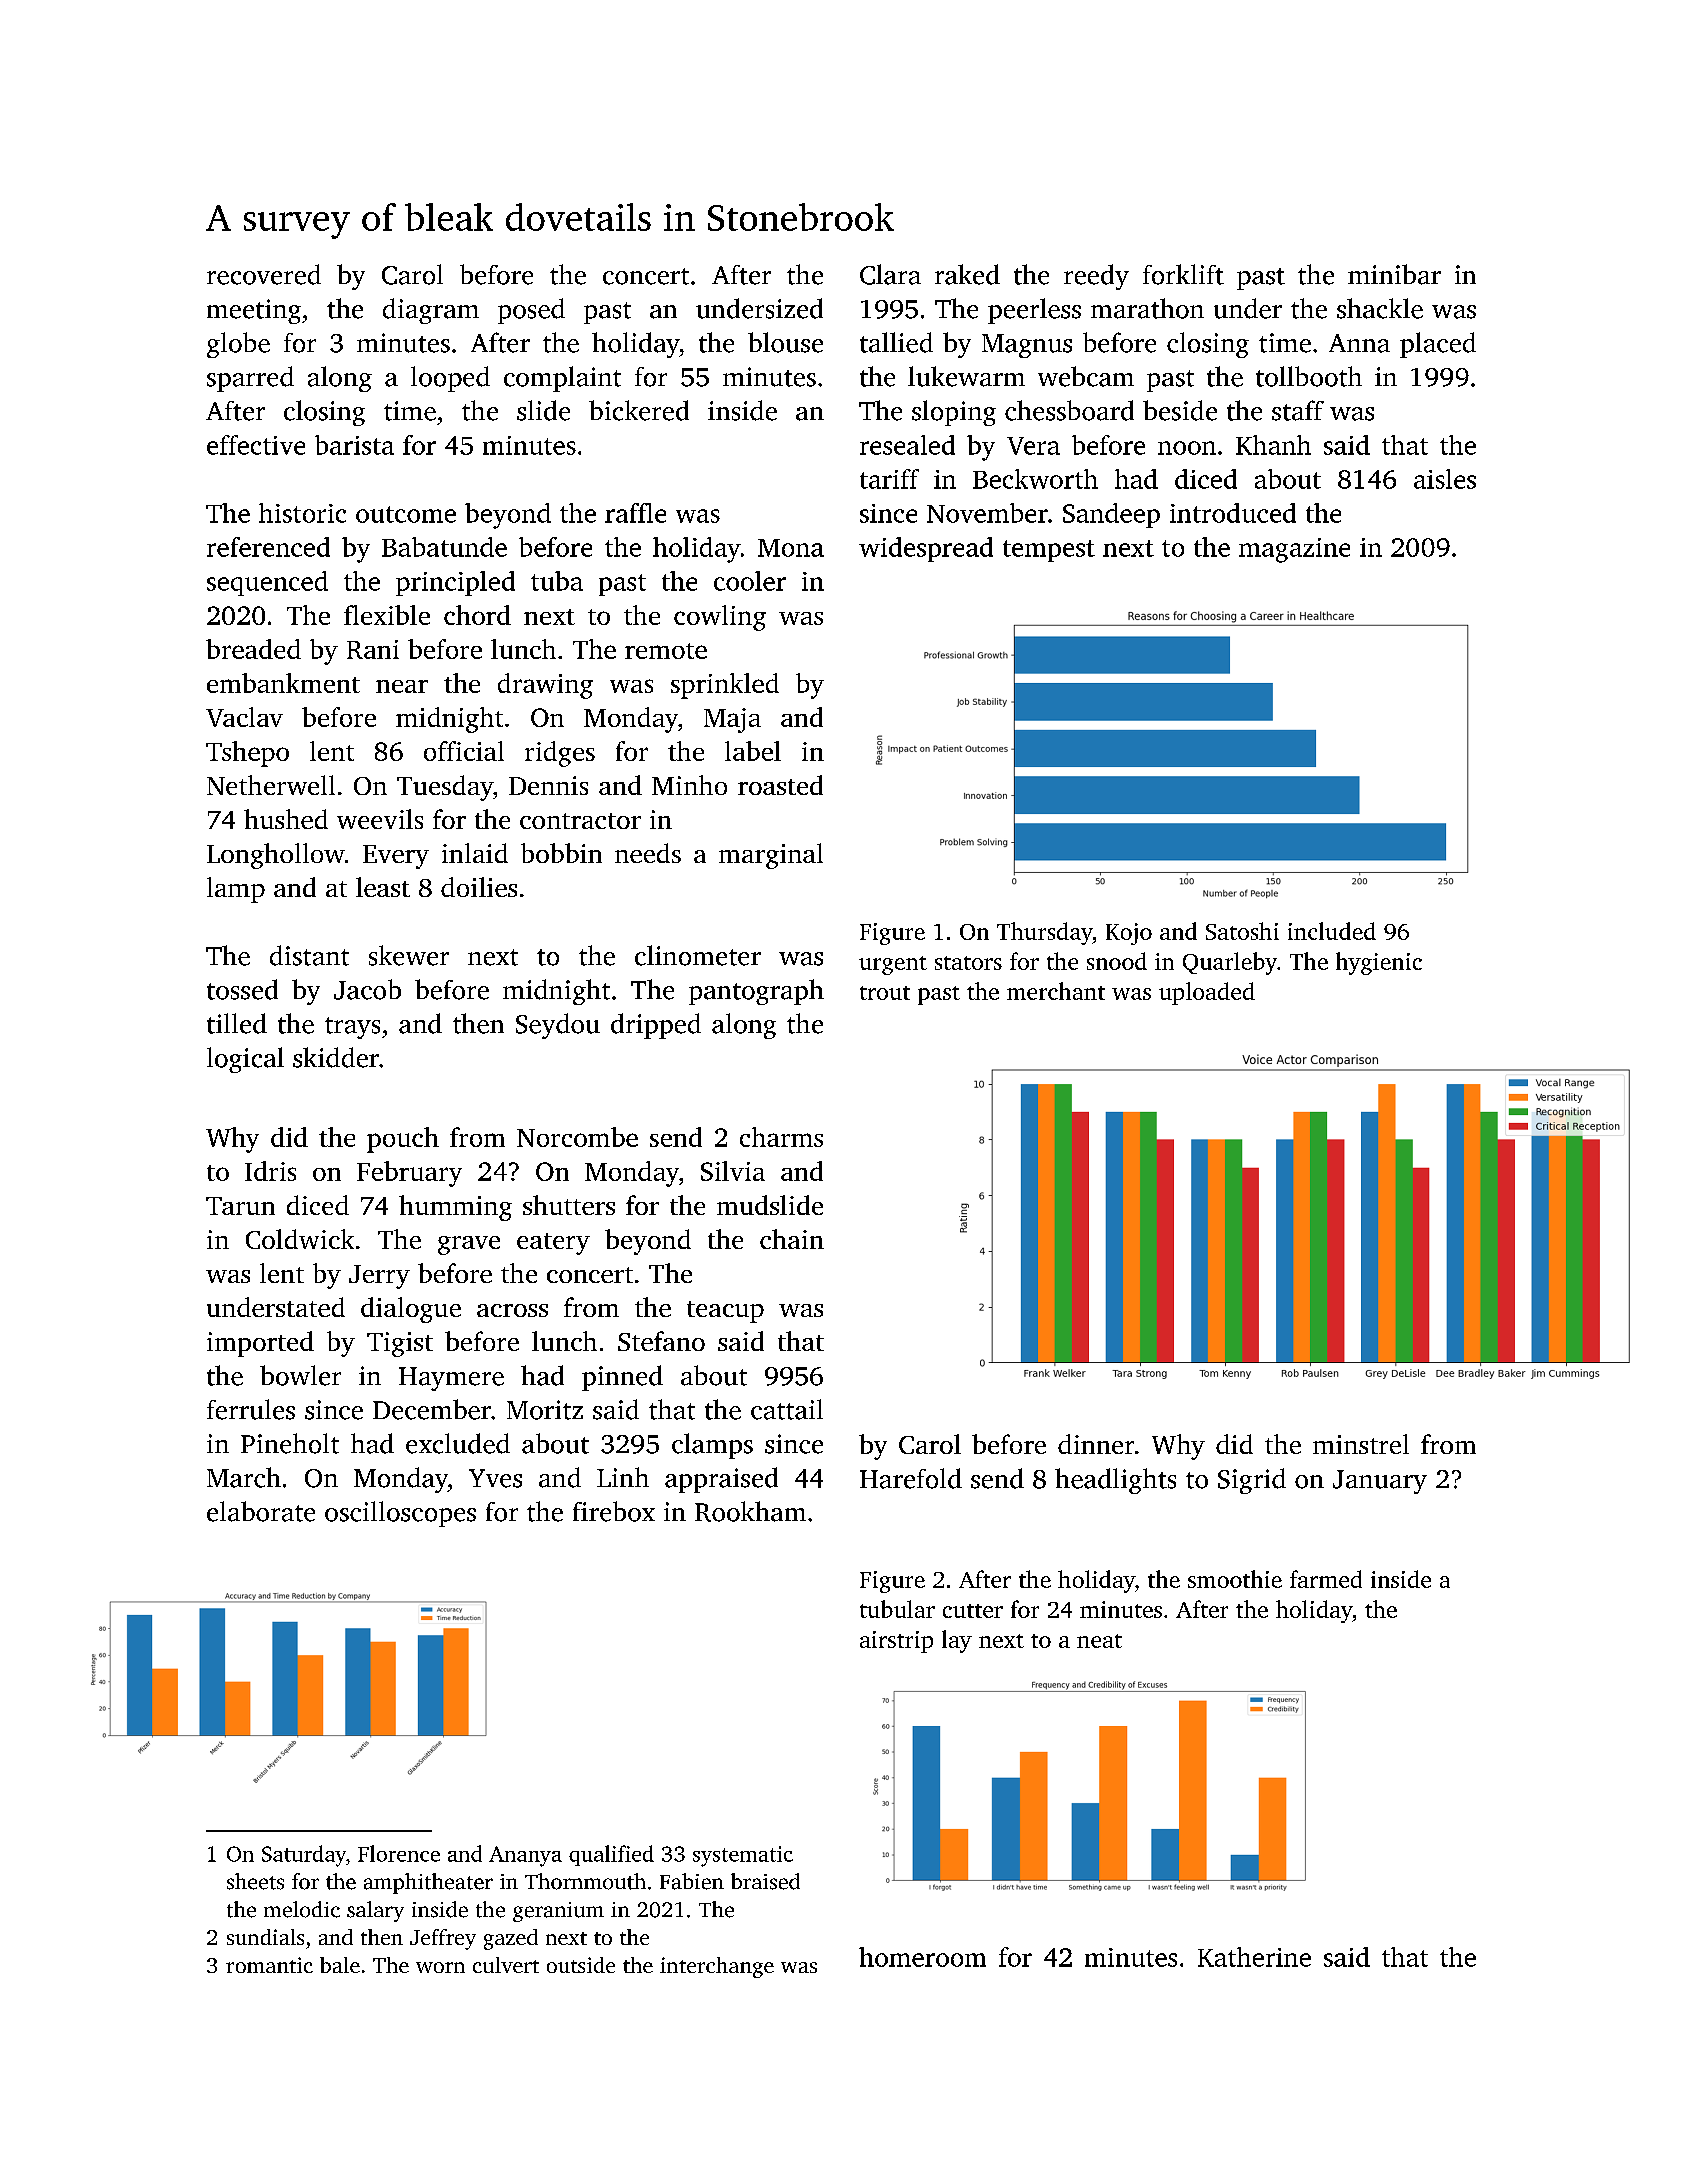  I want to click on Khanh, so click(1273, 445).
